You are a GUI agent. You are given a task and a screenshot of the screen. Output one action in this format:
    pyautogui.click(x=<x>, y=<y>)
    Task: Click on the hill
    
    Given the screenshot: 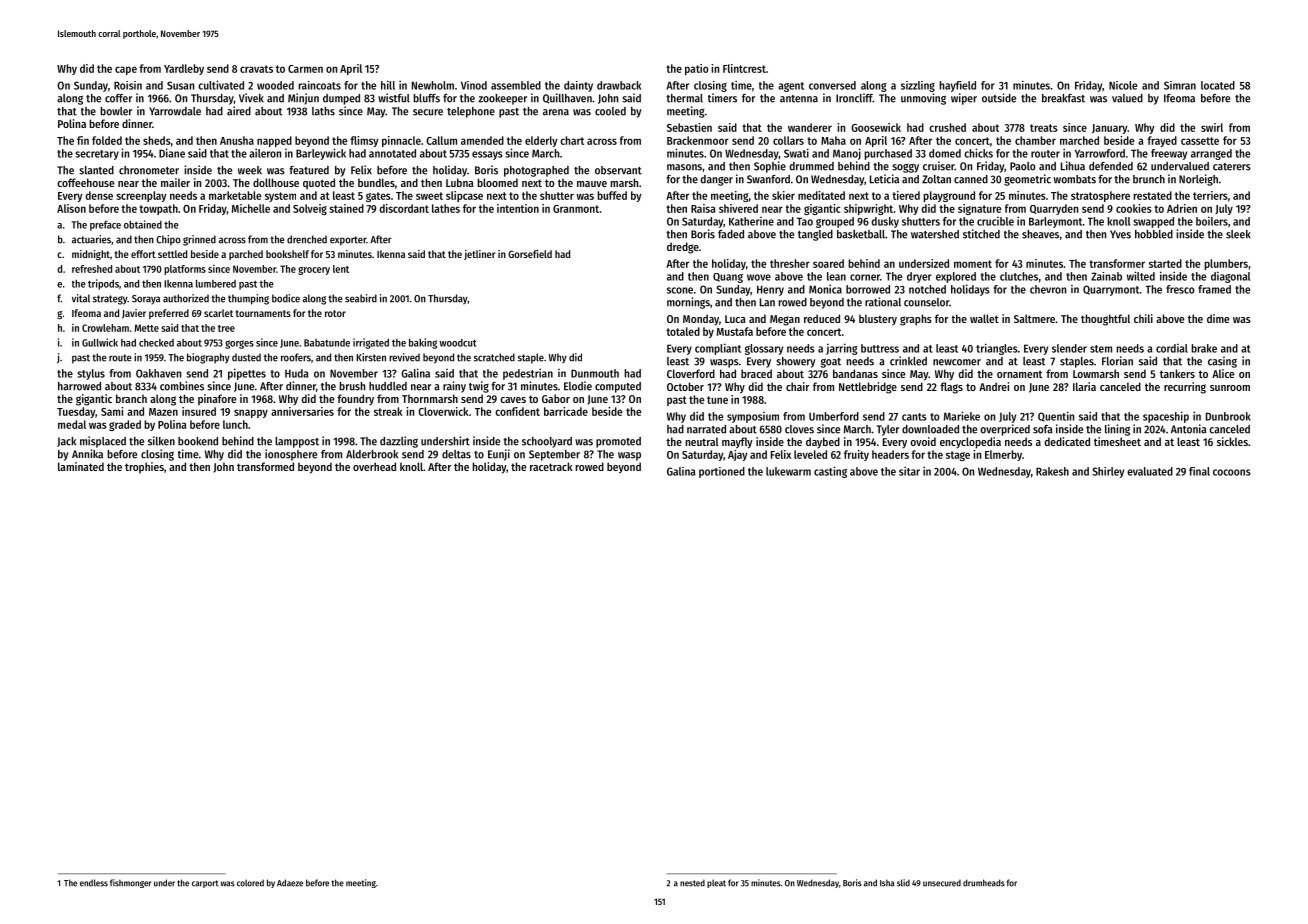 What is the action you would take?
    pyautogui.click(x=388, y=85)
